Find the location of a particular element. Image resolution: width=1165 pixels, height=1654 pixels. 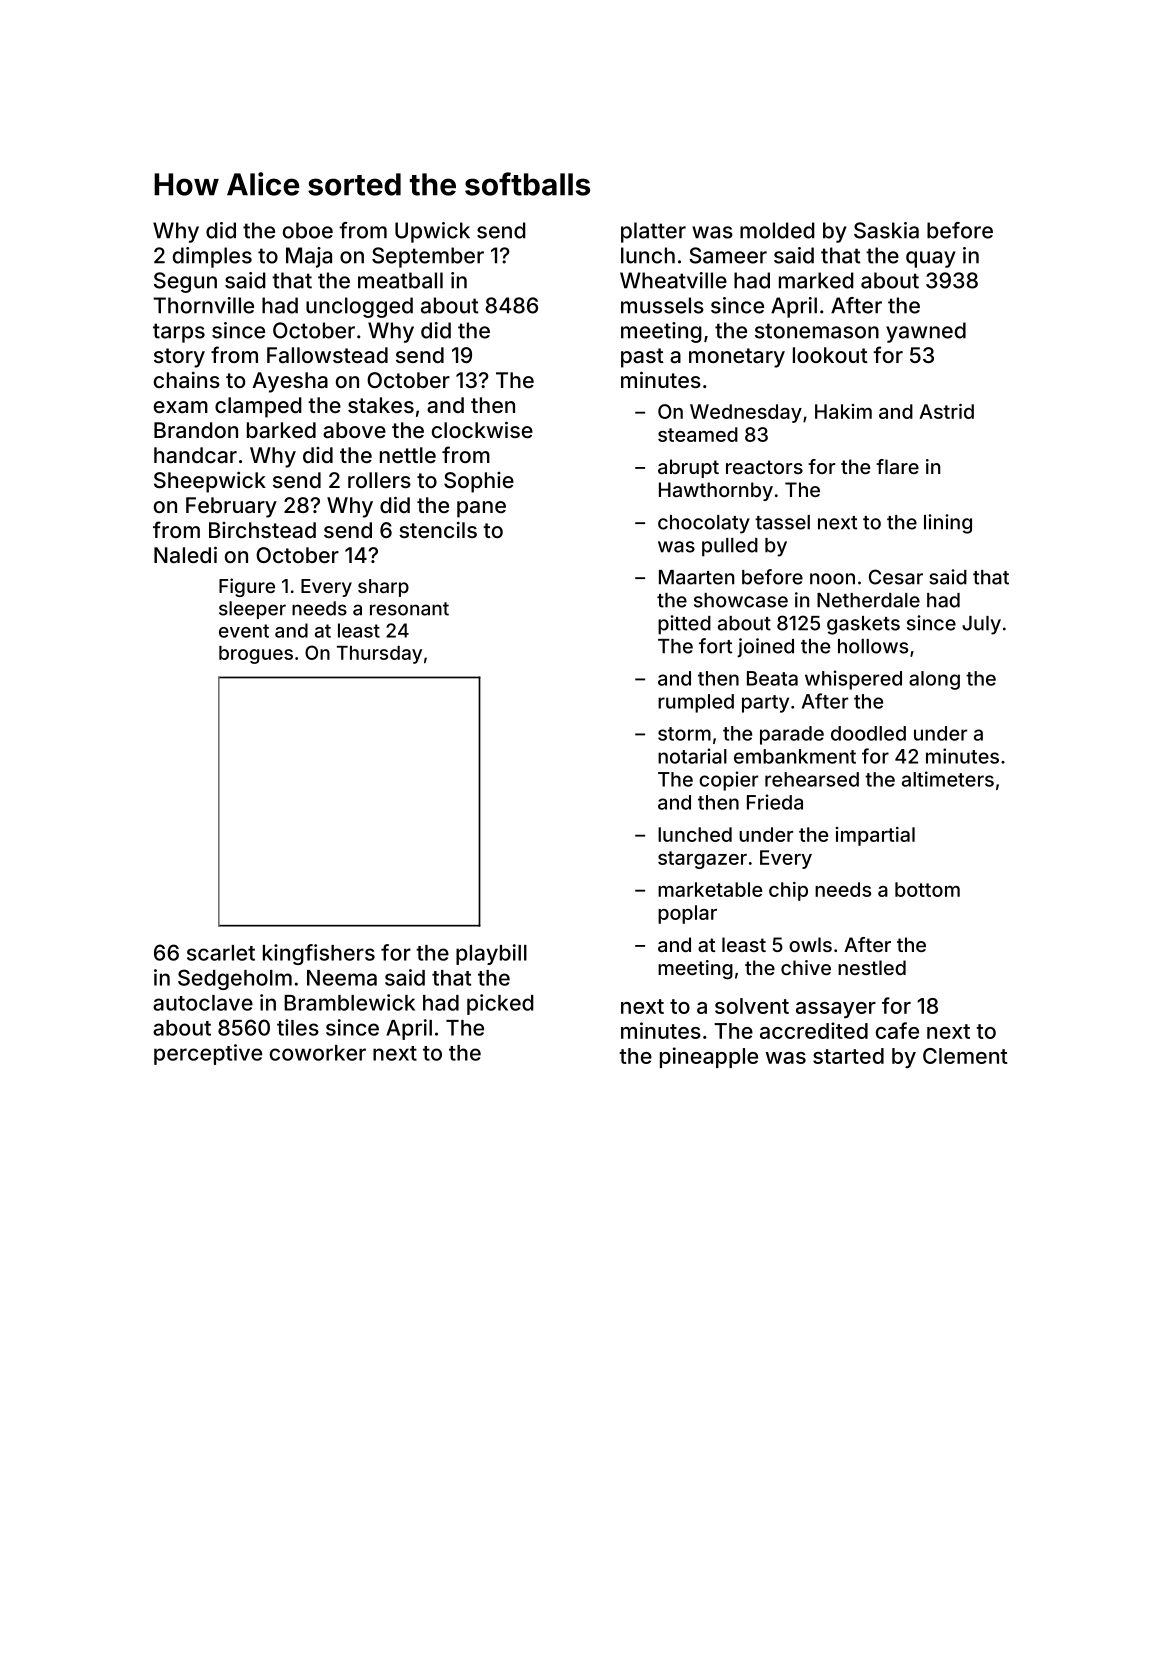

clockwise is located at coordinates (482, 429).
